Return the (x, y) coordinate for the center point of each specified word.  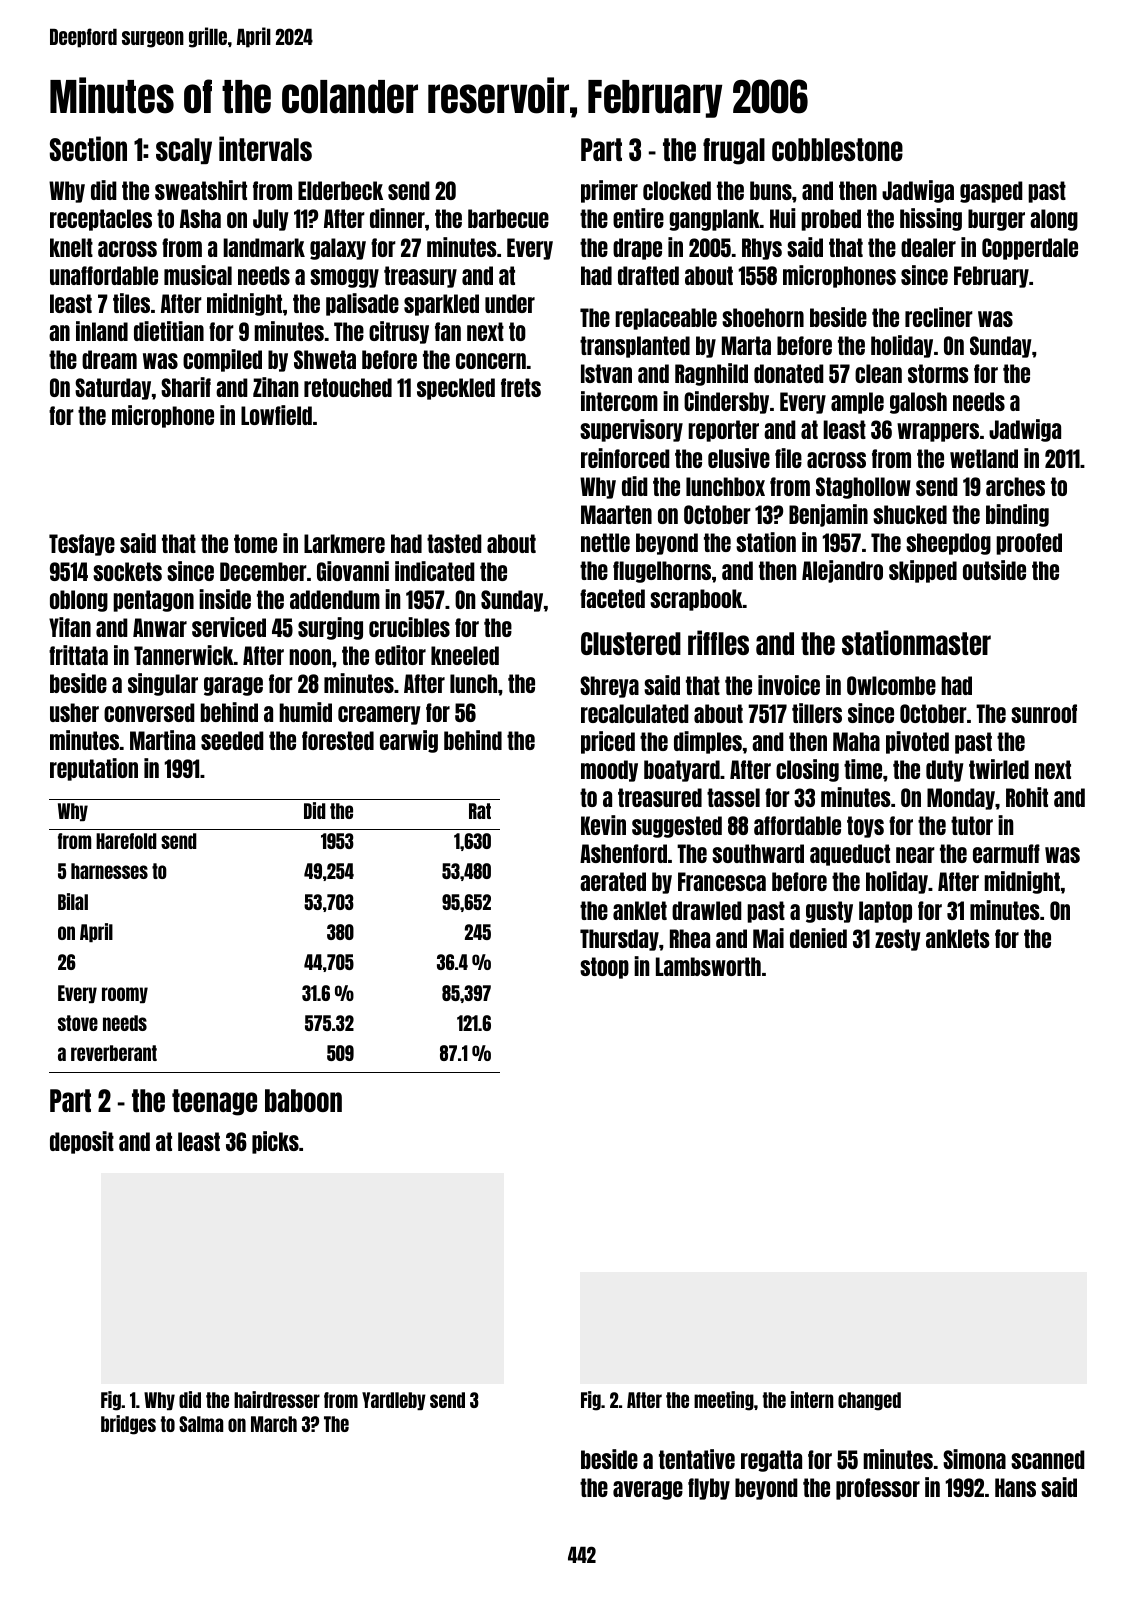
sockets (127, 571)
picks (275, 1142)
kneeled (465, 655)
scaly (184, 151)
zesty (898, 940)
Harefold (126, 841)
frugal (734, 151)
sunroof (1044, 713)
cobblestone (837, 149)
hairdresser (277, 1399)
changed (869, 1401)
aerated (613, 881)
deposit (82, 1142)
